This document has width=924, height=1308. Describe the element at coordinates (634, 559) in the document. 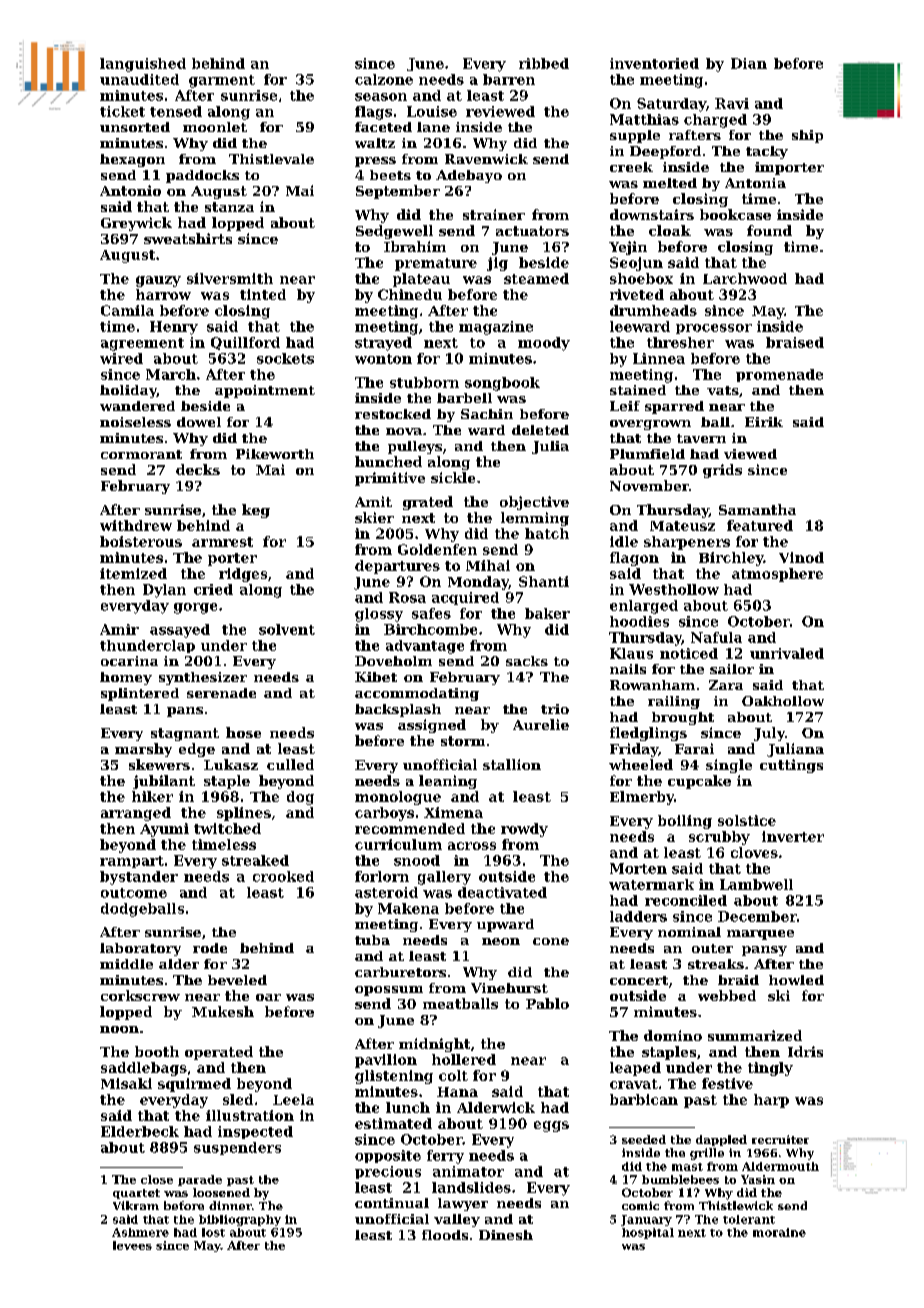

I see `flagon` at that location.
